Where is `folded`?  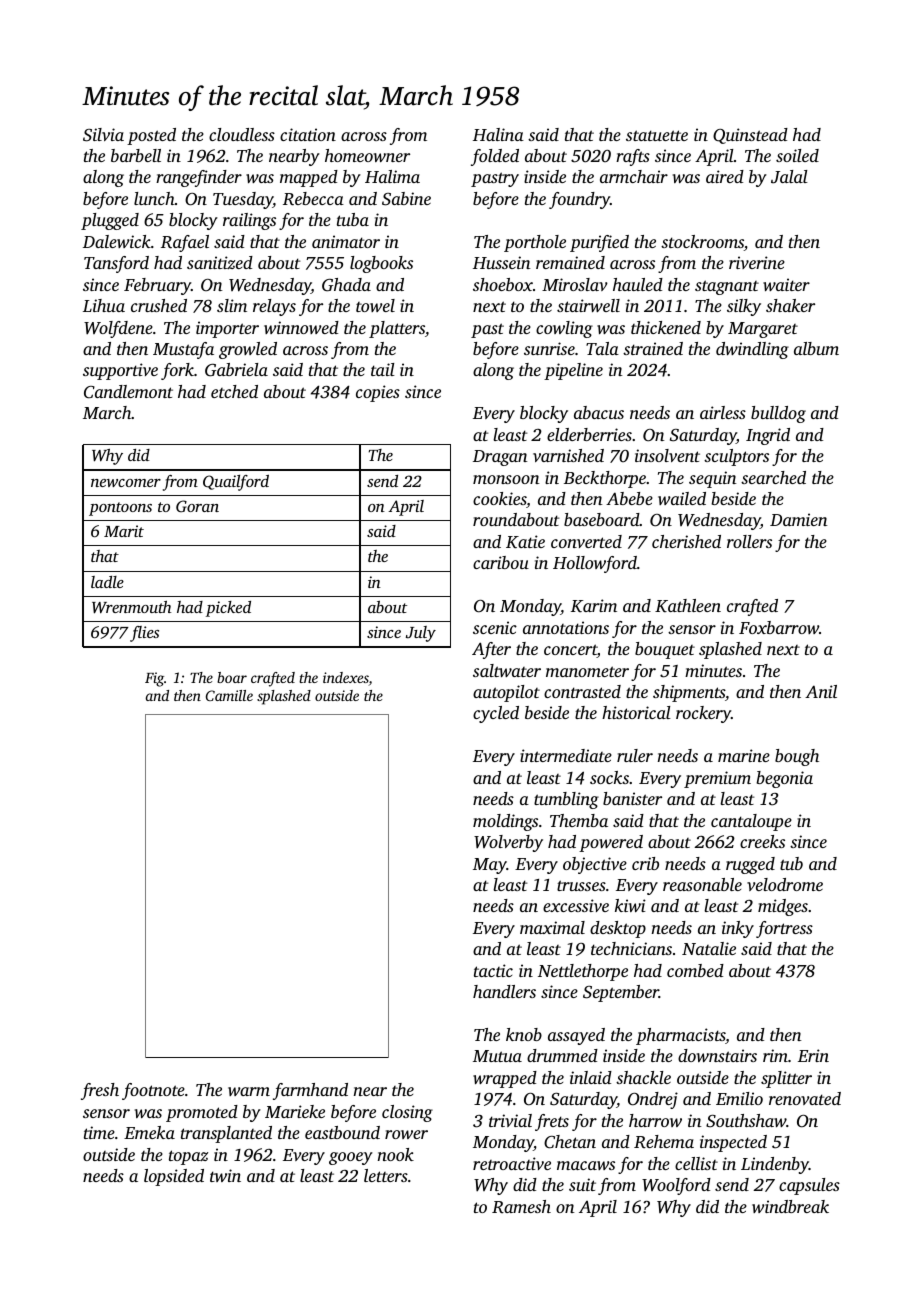 folded is located at coordinates (495, 157).
